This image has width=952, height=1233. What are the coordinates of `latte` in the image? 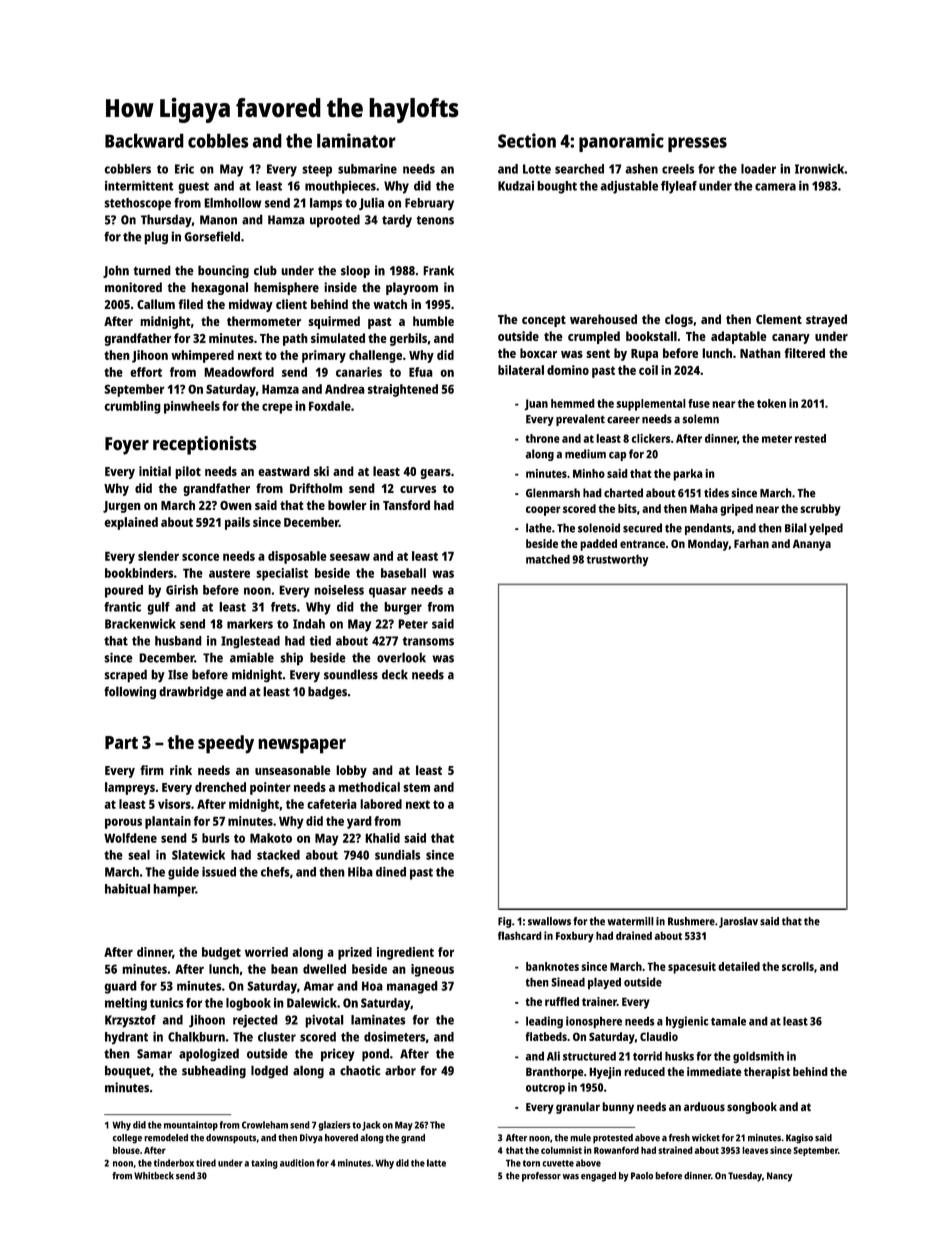 It's located at (436, 1163).
